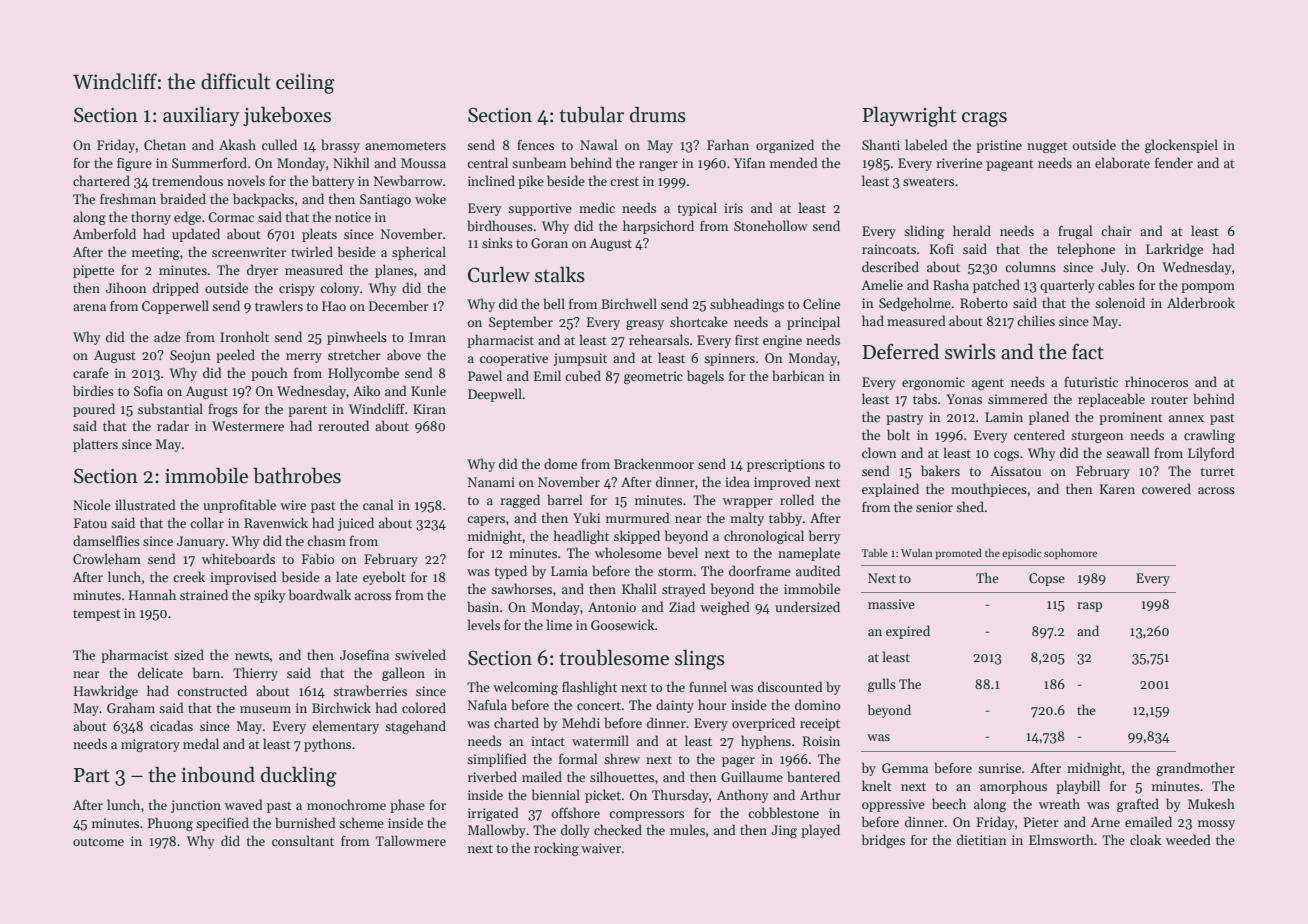 The height and width of the image is (924, 1308). I want to click on grandmother, so click(1195, 769).
